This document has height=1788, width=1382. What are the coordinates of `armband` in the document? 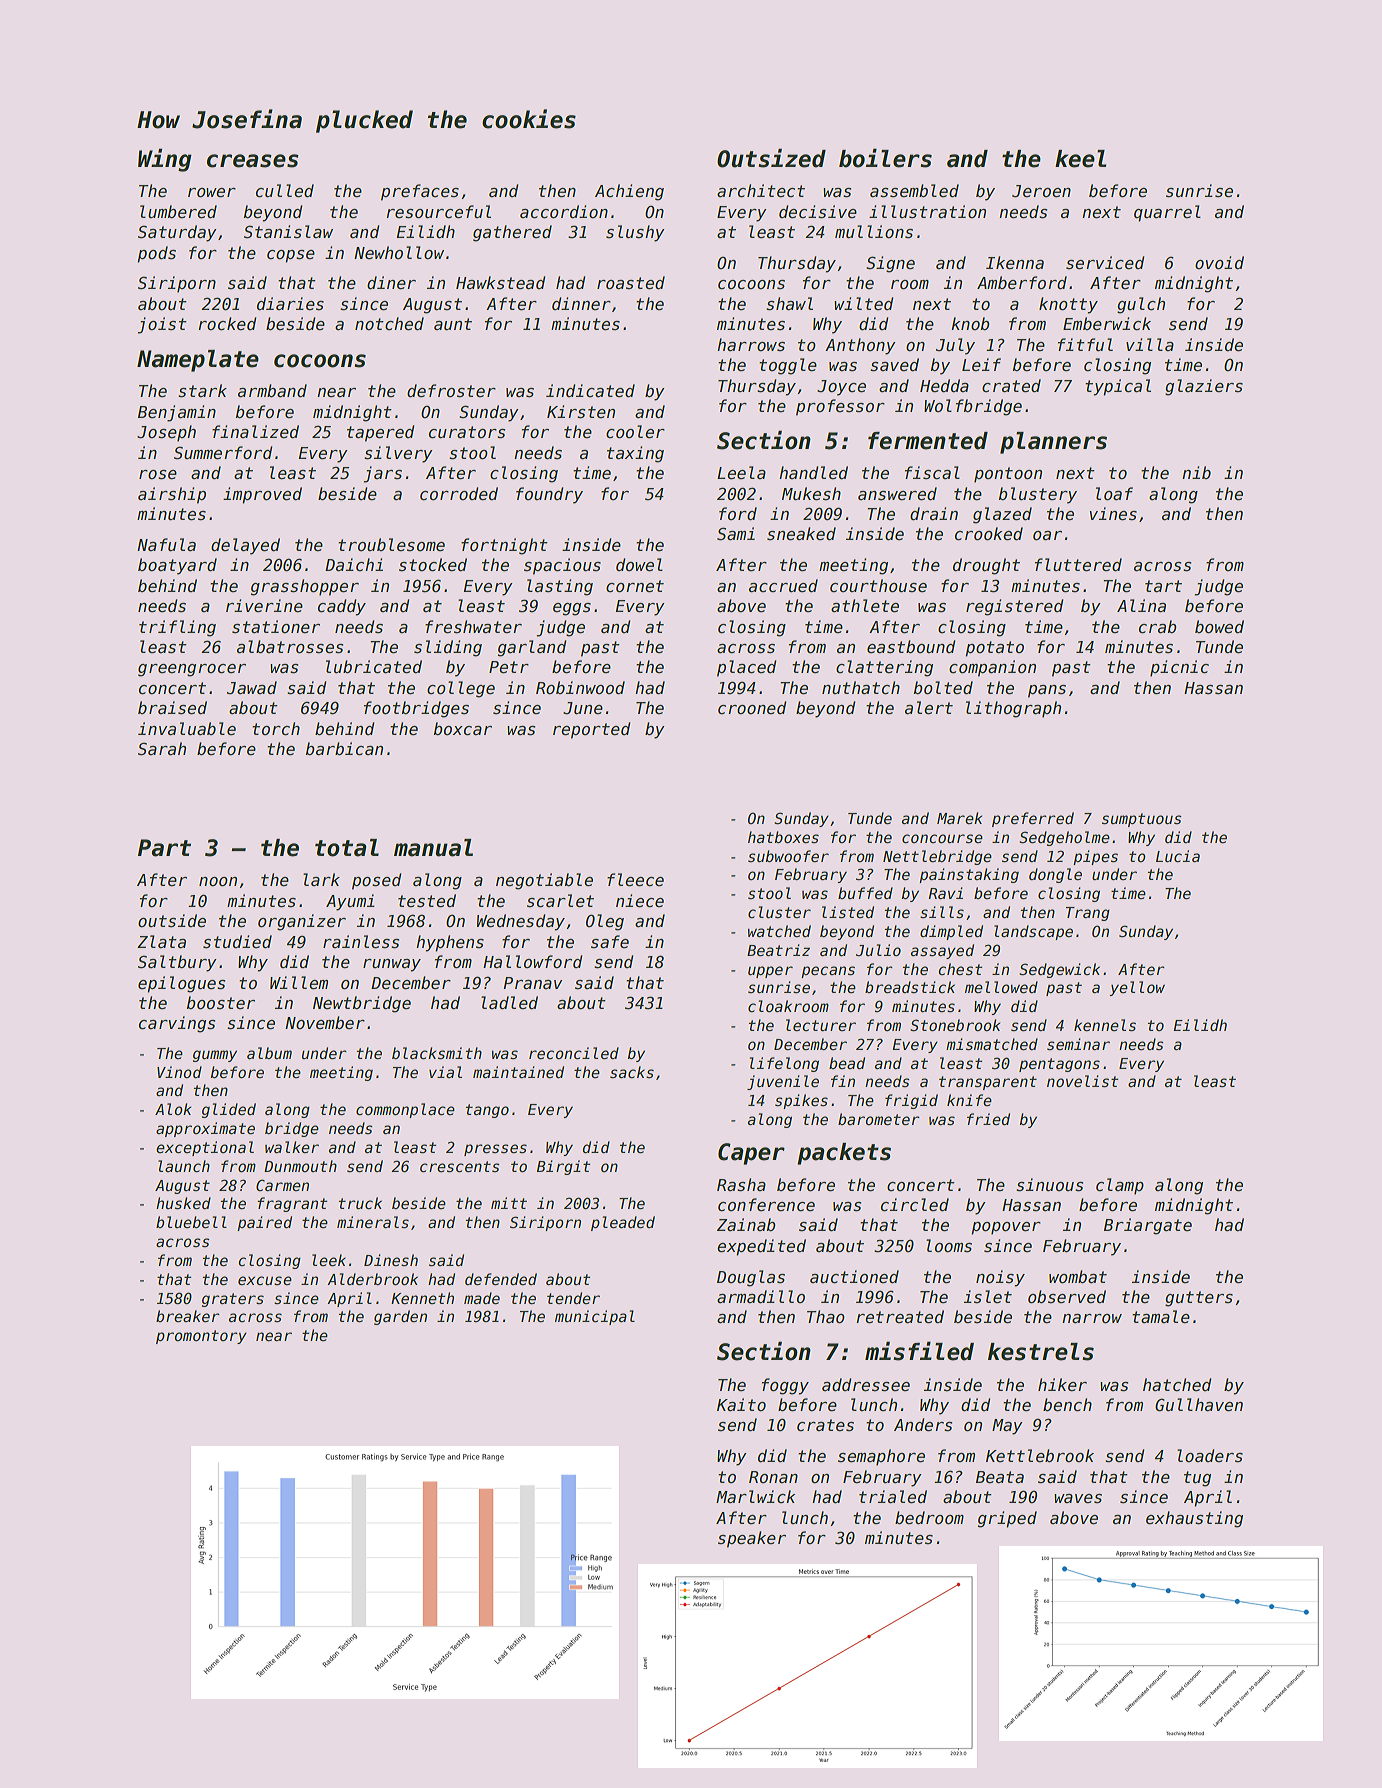 It's located at (272, 390).
